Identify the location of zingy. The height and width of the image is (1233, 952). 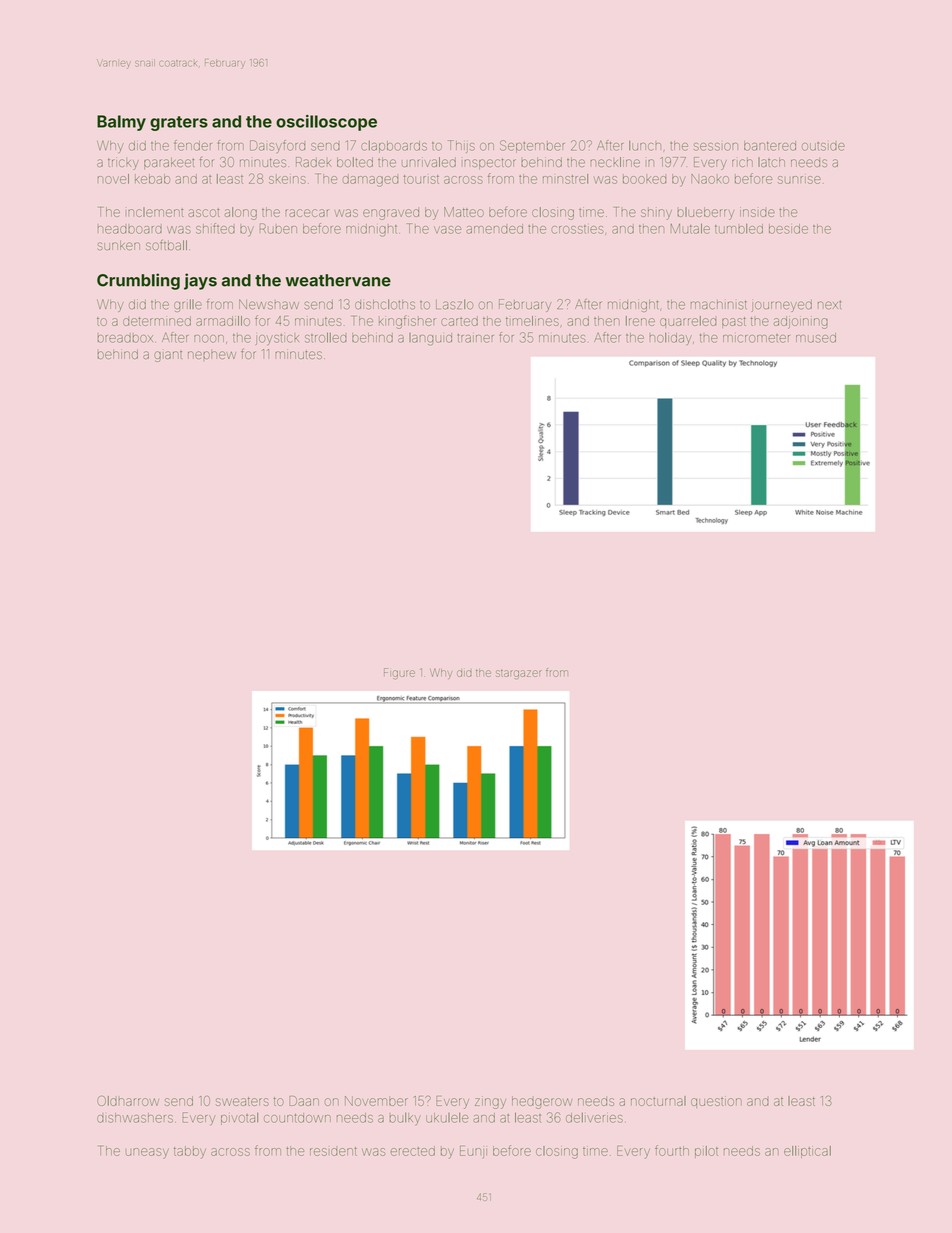
(490, 1102).
